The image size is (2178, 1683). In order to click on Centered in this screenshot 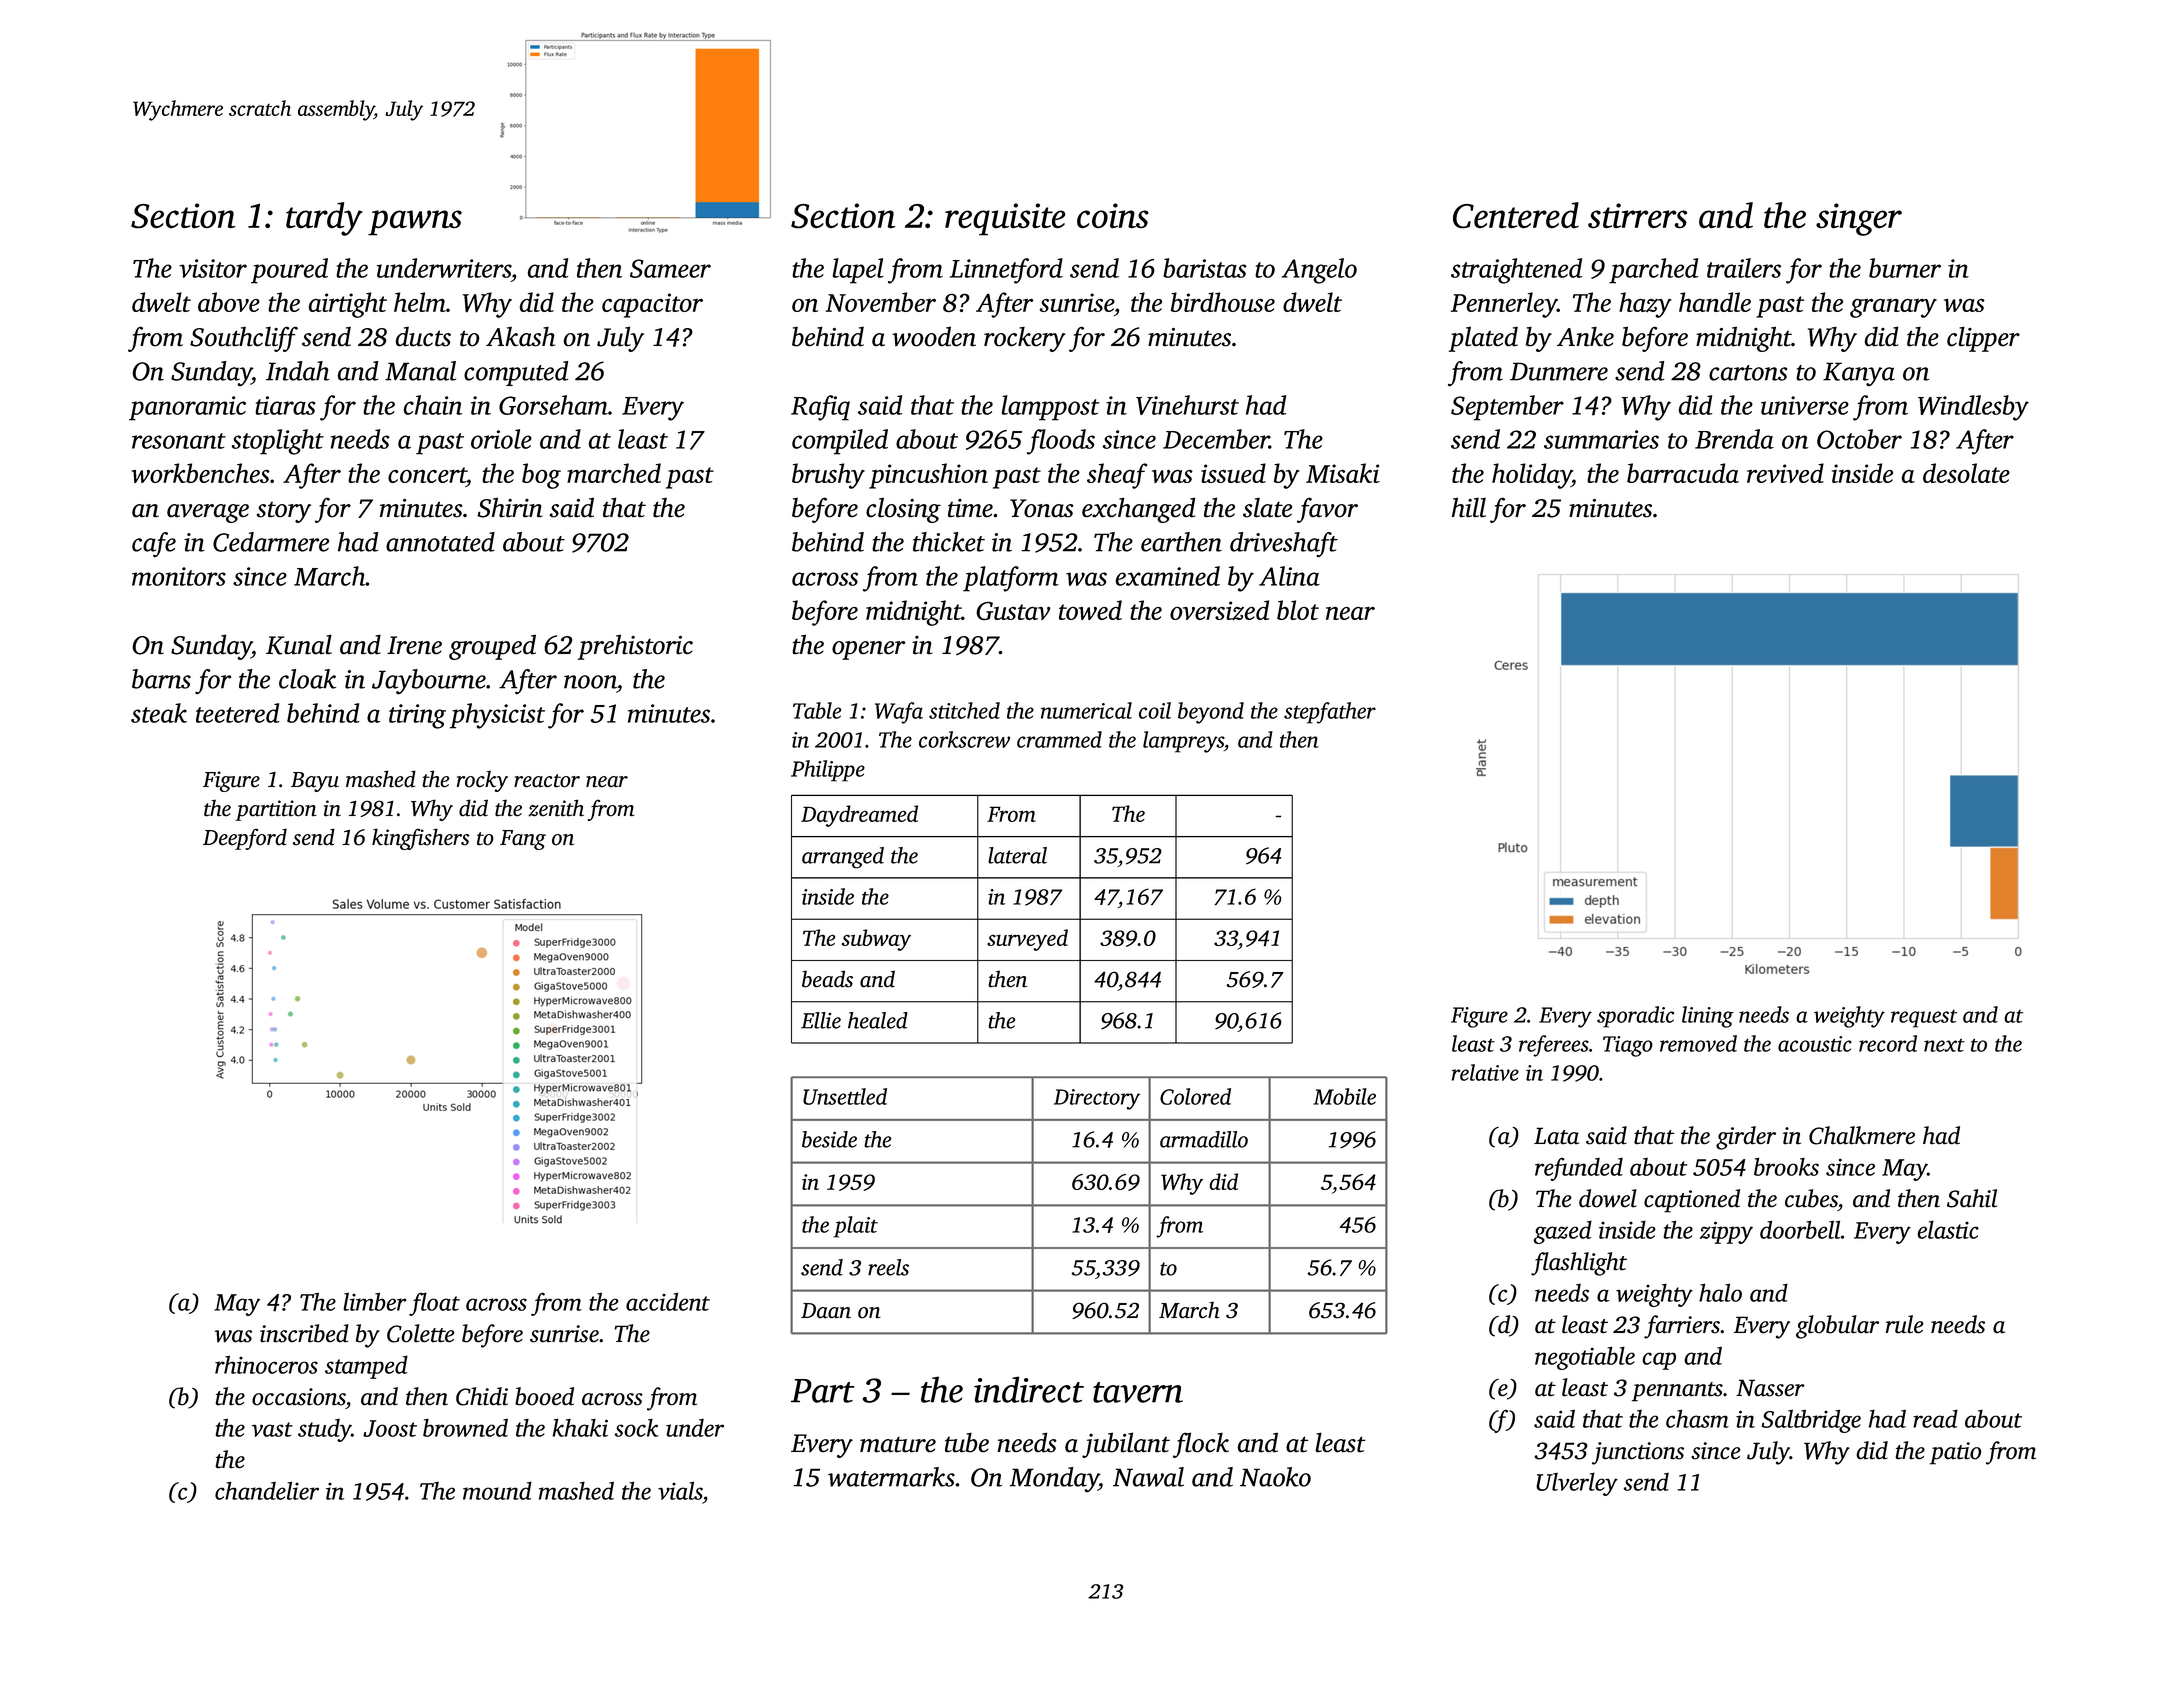, I will do `click(1516, 215)`.
